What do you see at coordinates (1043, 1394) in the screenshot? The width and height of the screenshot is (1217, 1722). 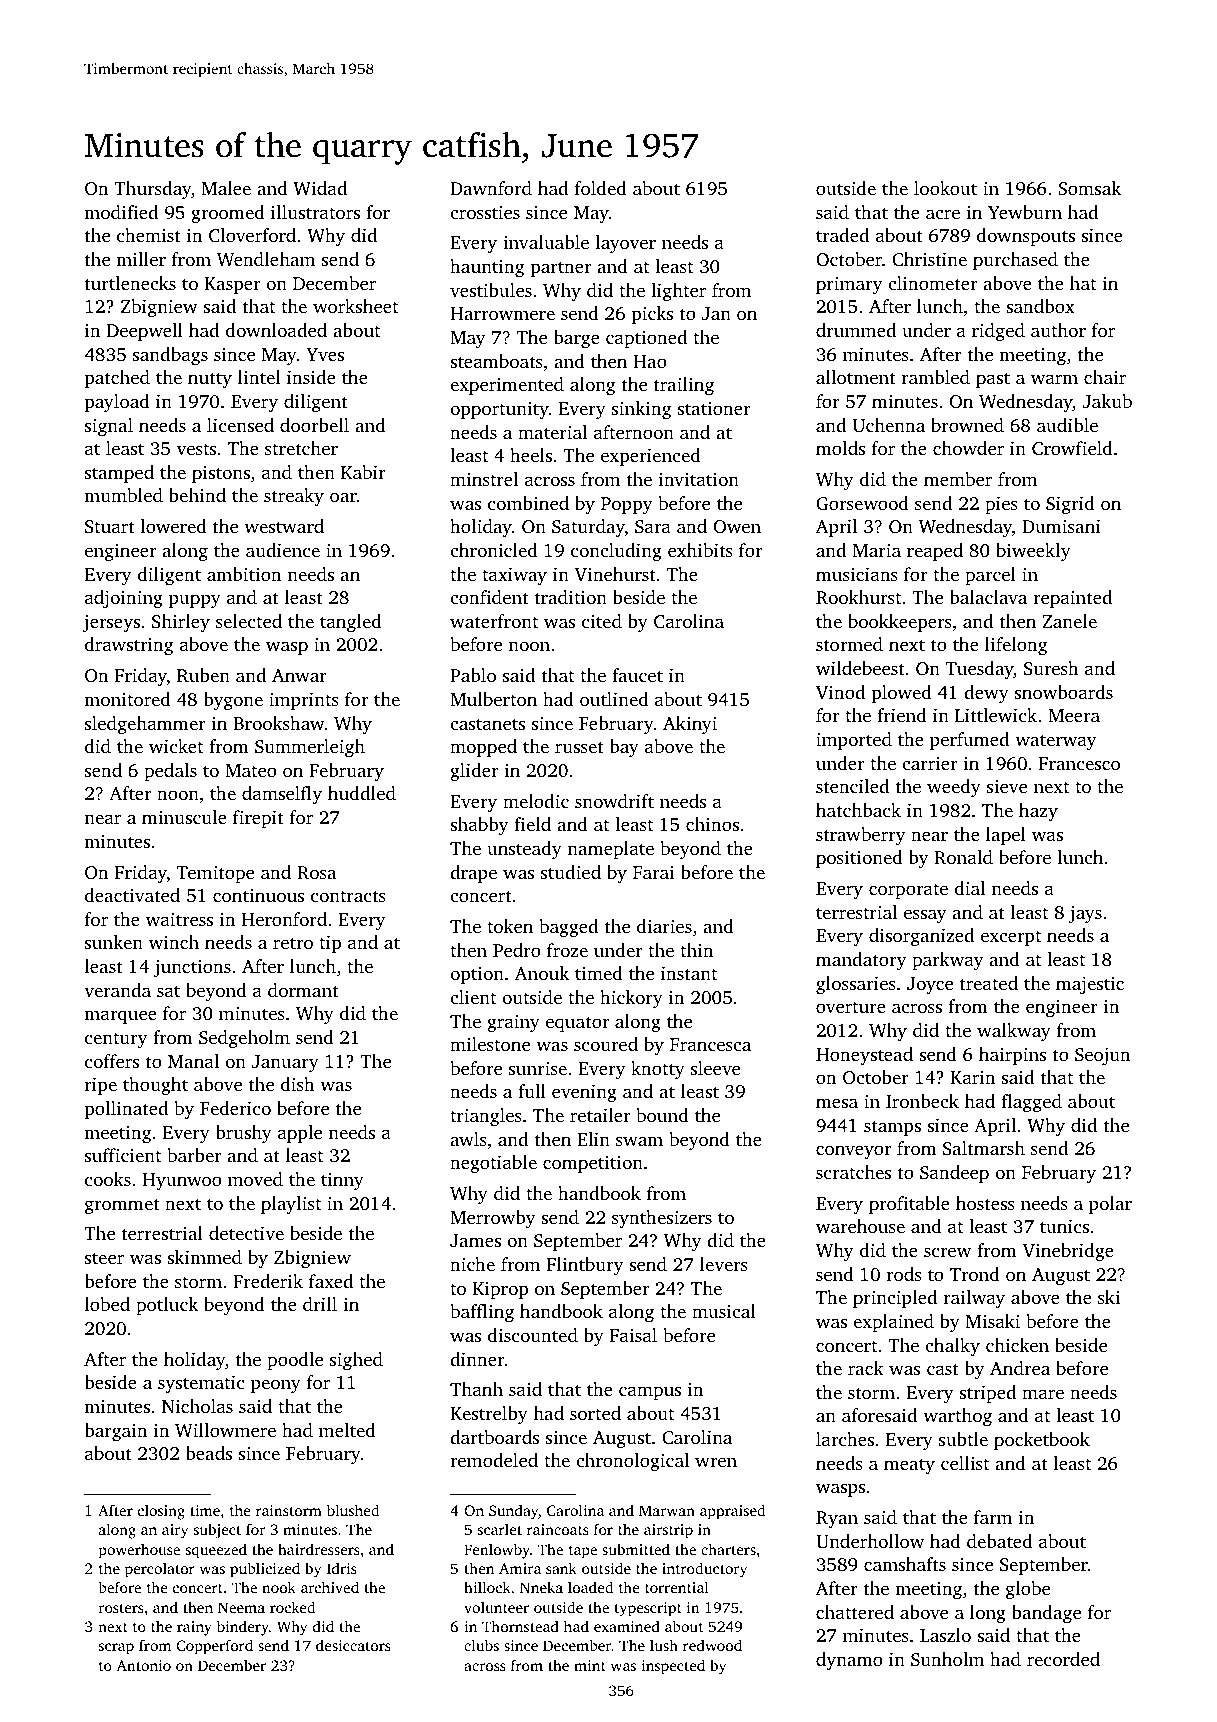 I see `mare` at bounding box center [1043, 1394].
